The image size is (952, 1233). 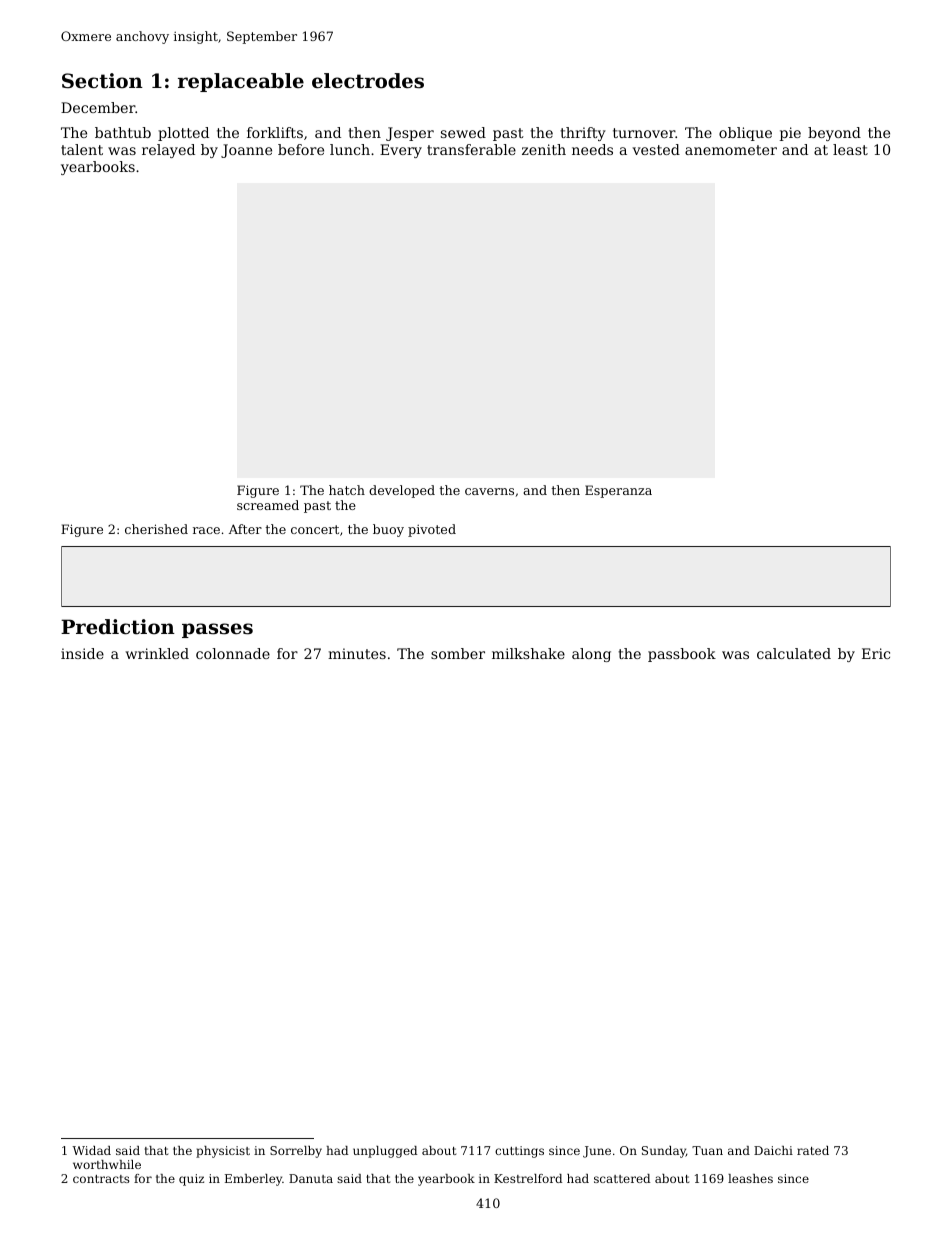 I want to click on contracts, so click(x=101, y=1179).
